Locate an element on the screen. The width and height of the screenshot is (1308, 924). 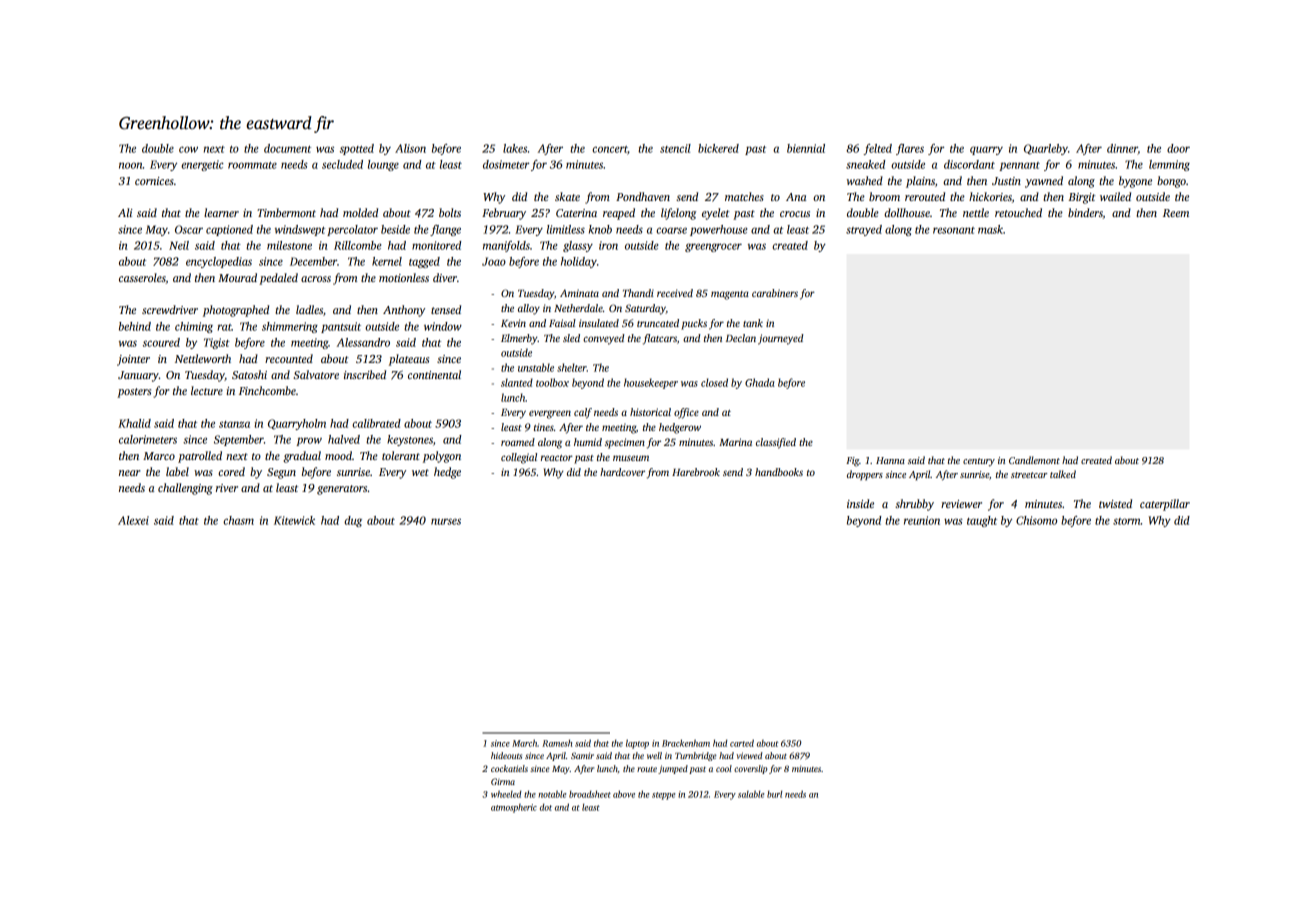
dug is located at coordinates (353, 521).
